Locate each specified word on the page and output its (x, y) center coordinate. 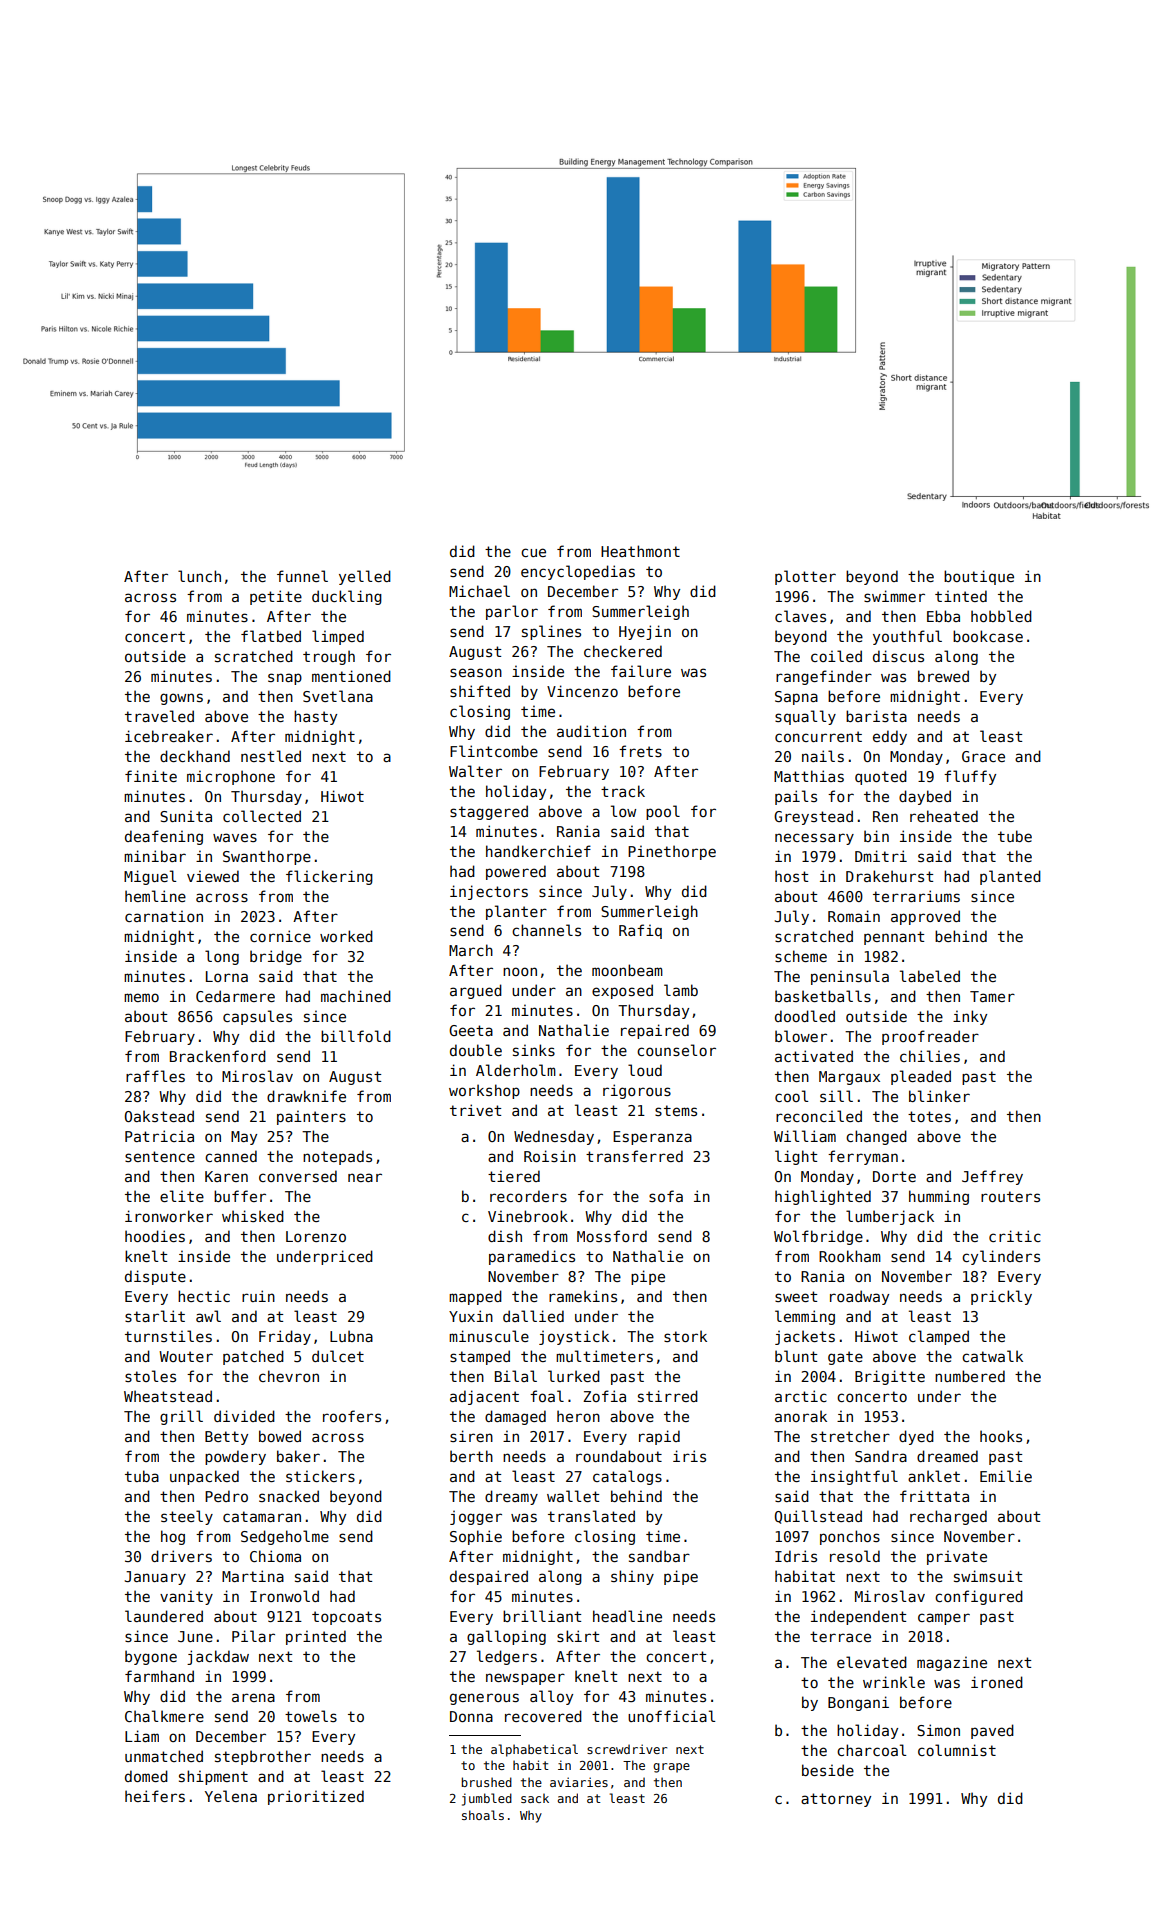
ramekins (583, 1296)
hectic (204, 1296)
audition (591, 731)
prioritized (316, 1797)
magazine (952, 1663)
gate (845, 1358)
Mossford (612, 1236)
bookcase (988, 636)
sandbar (659, 1556)
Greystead (813, 817)
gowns (181, 699)
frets (640, 751)
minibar (155, 856)
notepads (337, 1157)
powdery (235, 1457)
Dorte (894, 1176)
